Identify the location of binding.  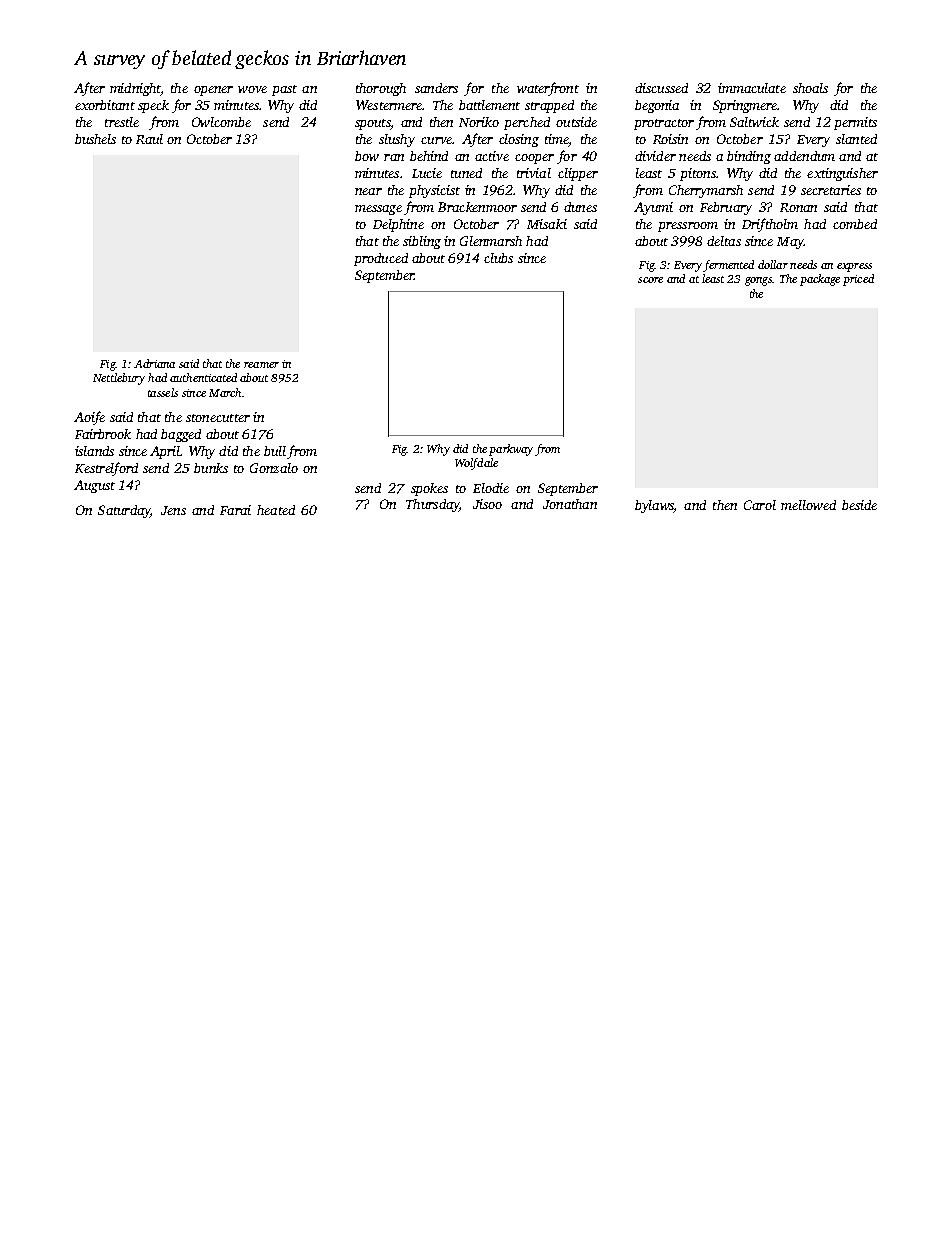
(749, 157).
